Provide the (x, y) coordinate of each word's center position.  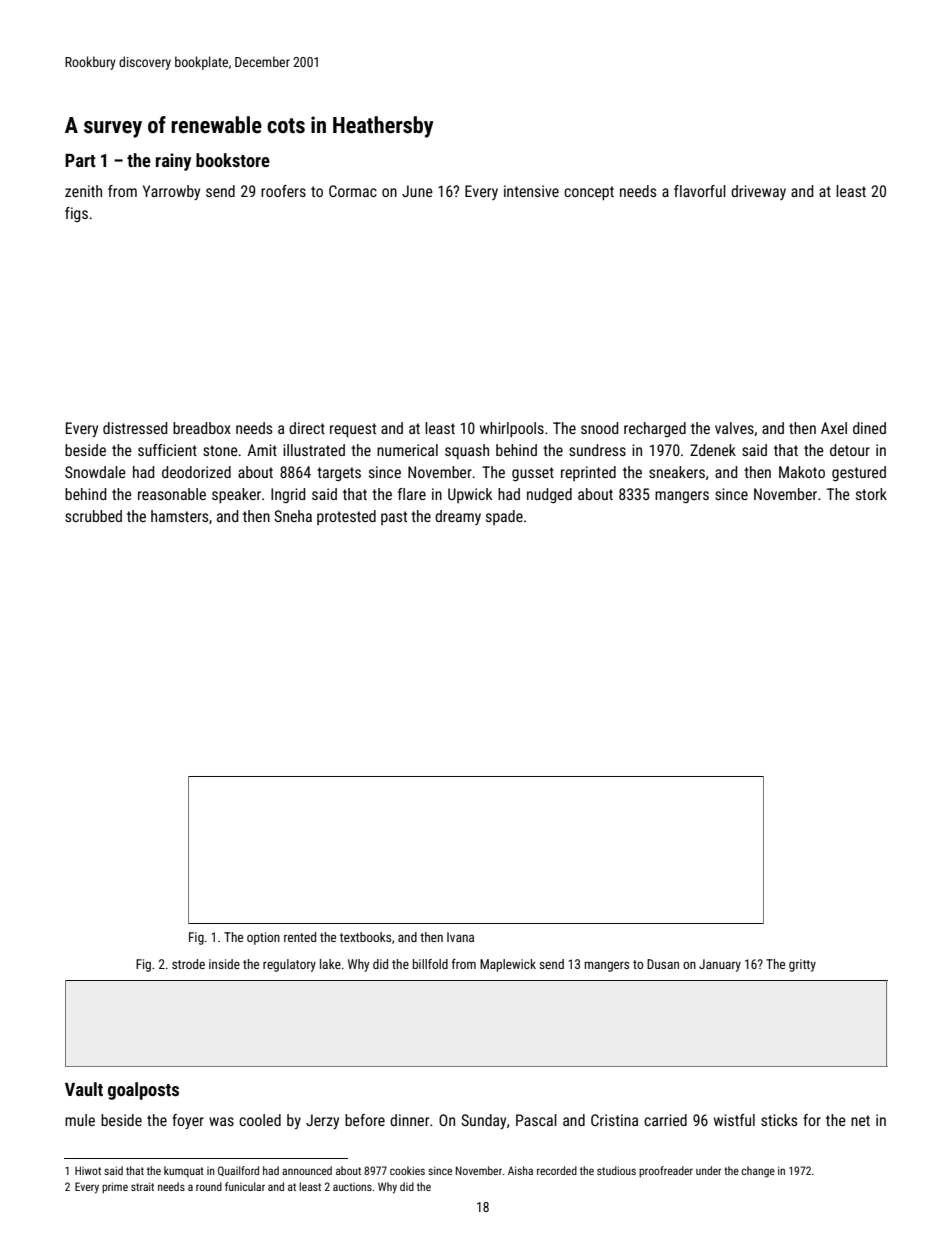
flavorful (700, 191)
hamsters (179, 516)
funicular (245, 1186)
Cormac (353, 191)
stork (871, 494)
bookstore (233, 160)
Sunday (483, 1121)
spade (504, 517)
